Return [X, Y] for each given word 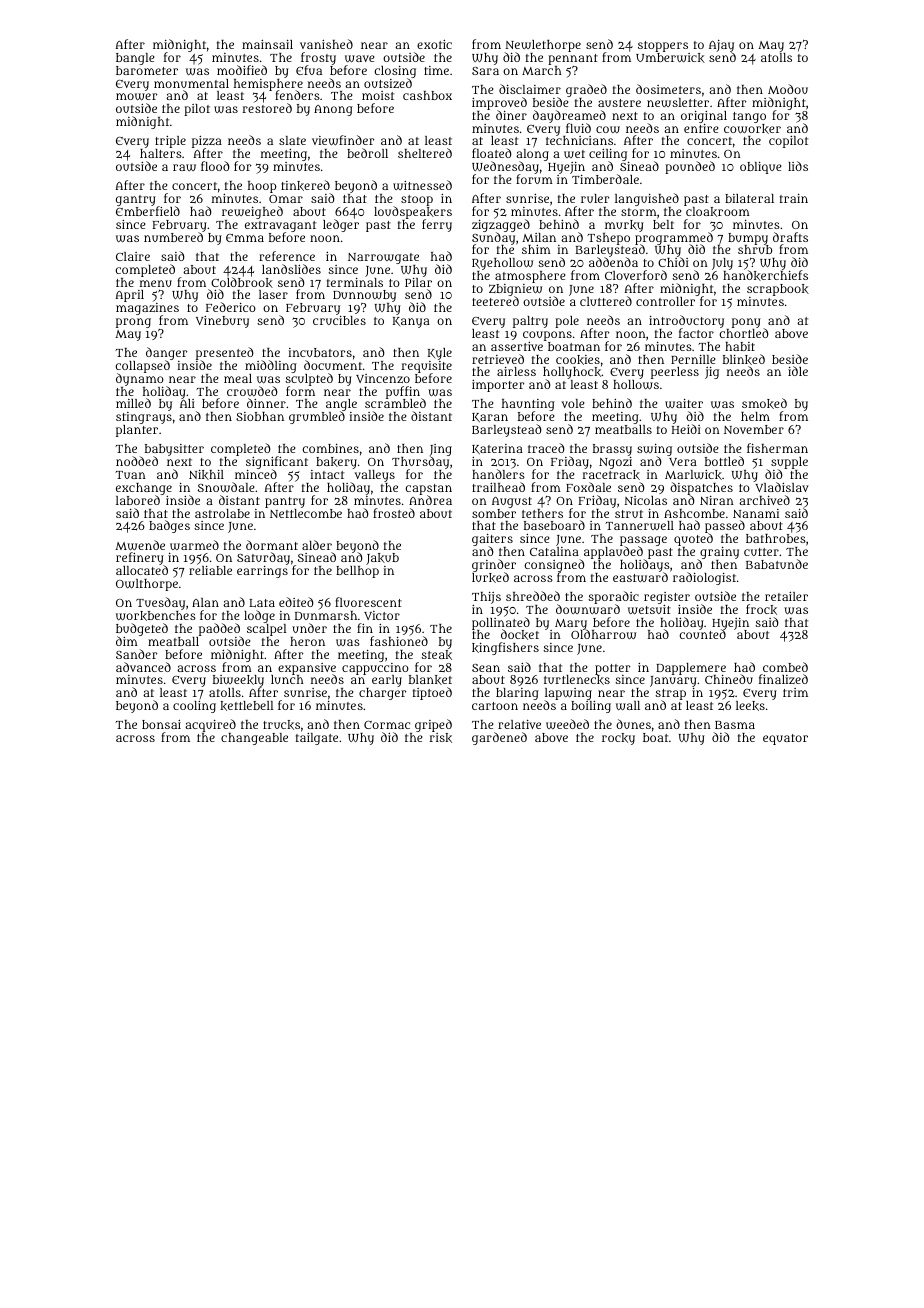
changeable [254, 739]
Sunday [493, 239]
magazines [147, 309]
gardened [499, 738]
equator [785, 739]
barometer [147, 70]
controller [665, 301]
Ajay [721, 46]
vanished [326, 44]
